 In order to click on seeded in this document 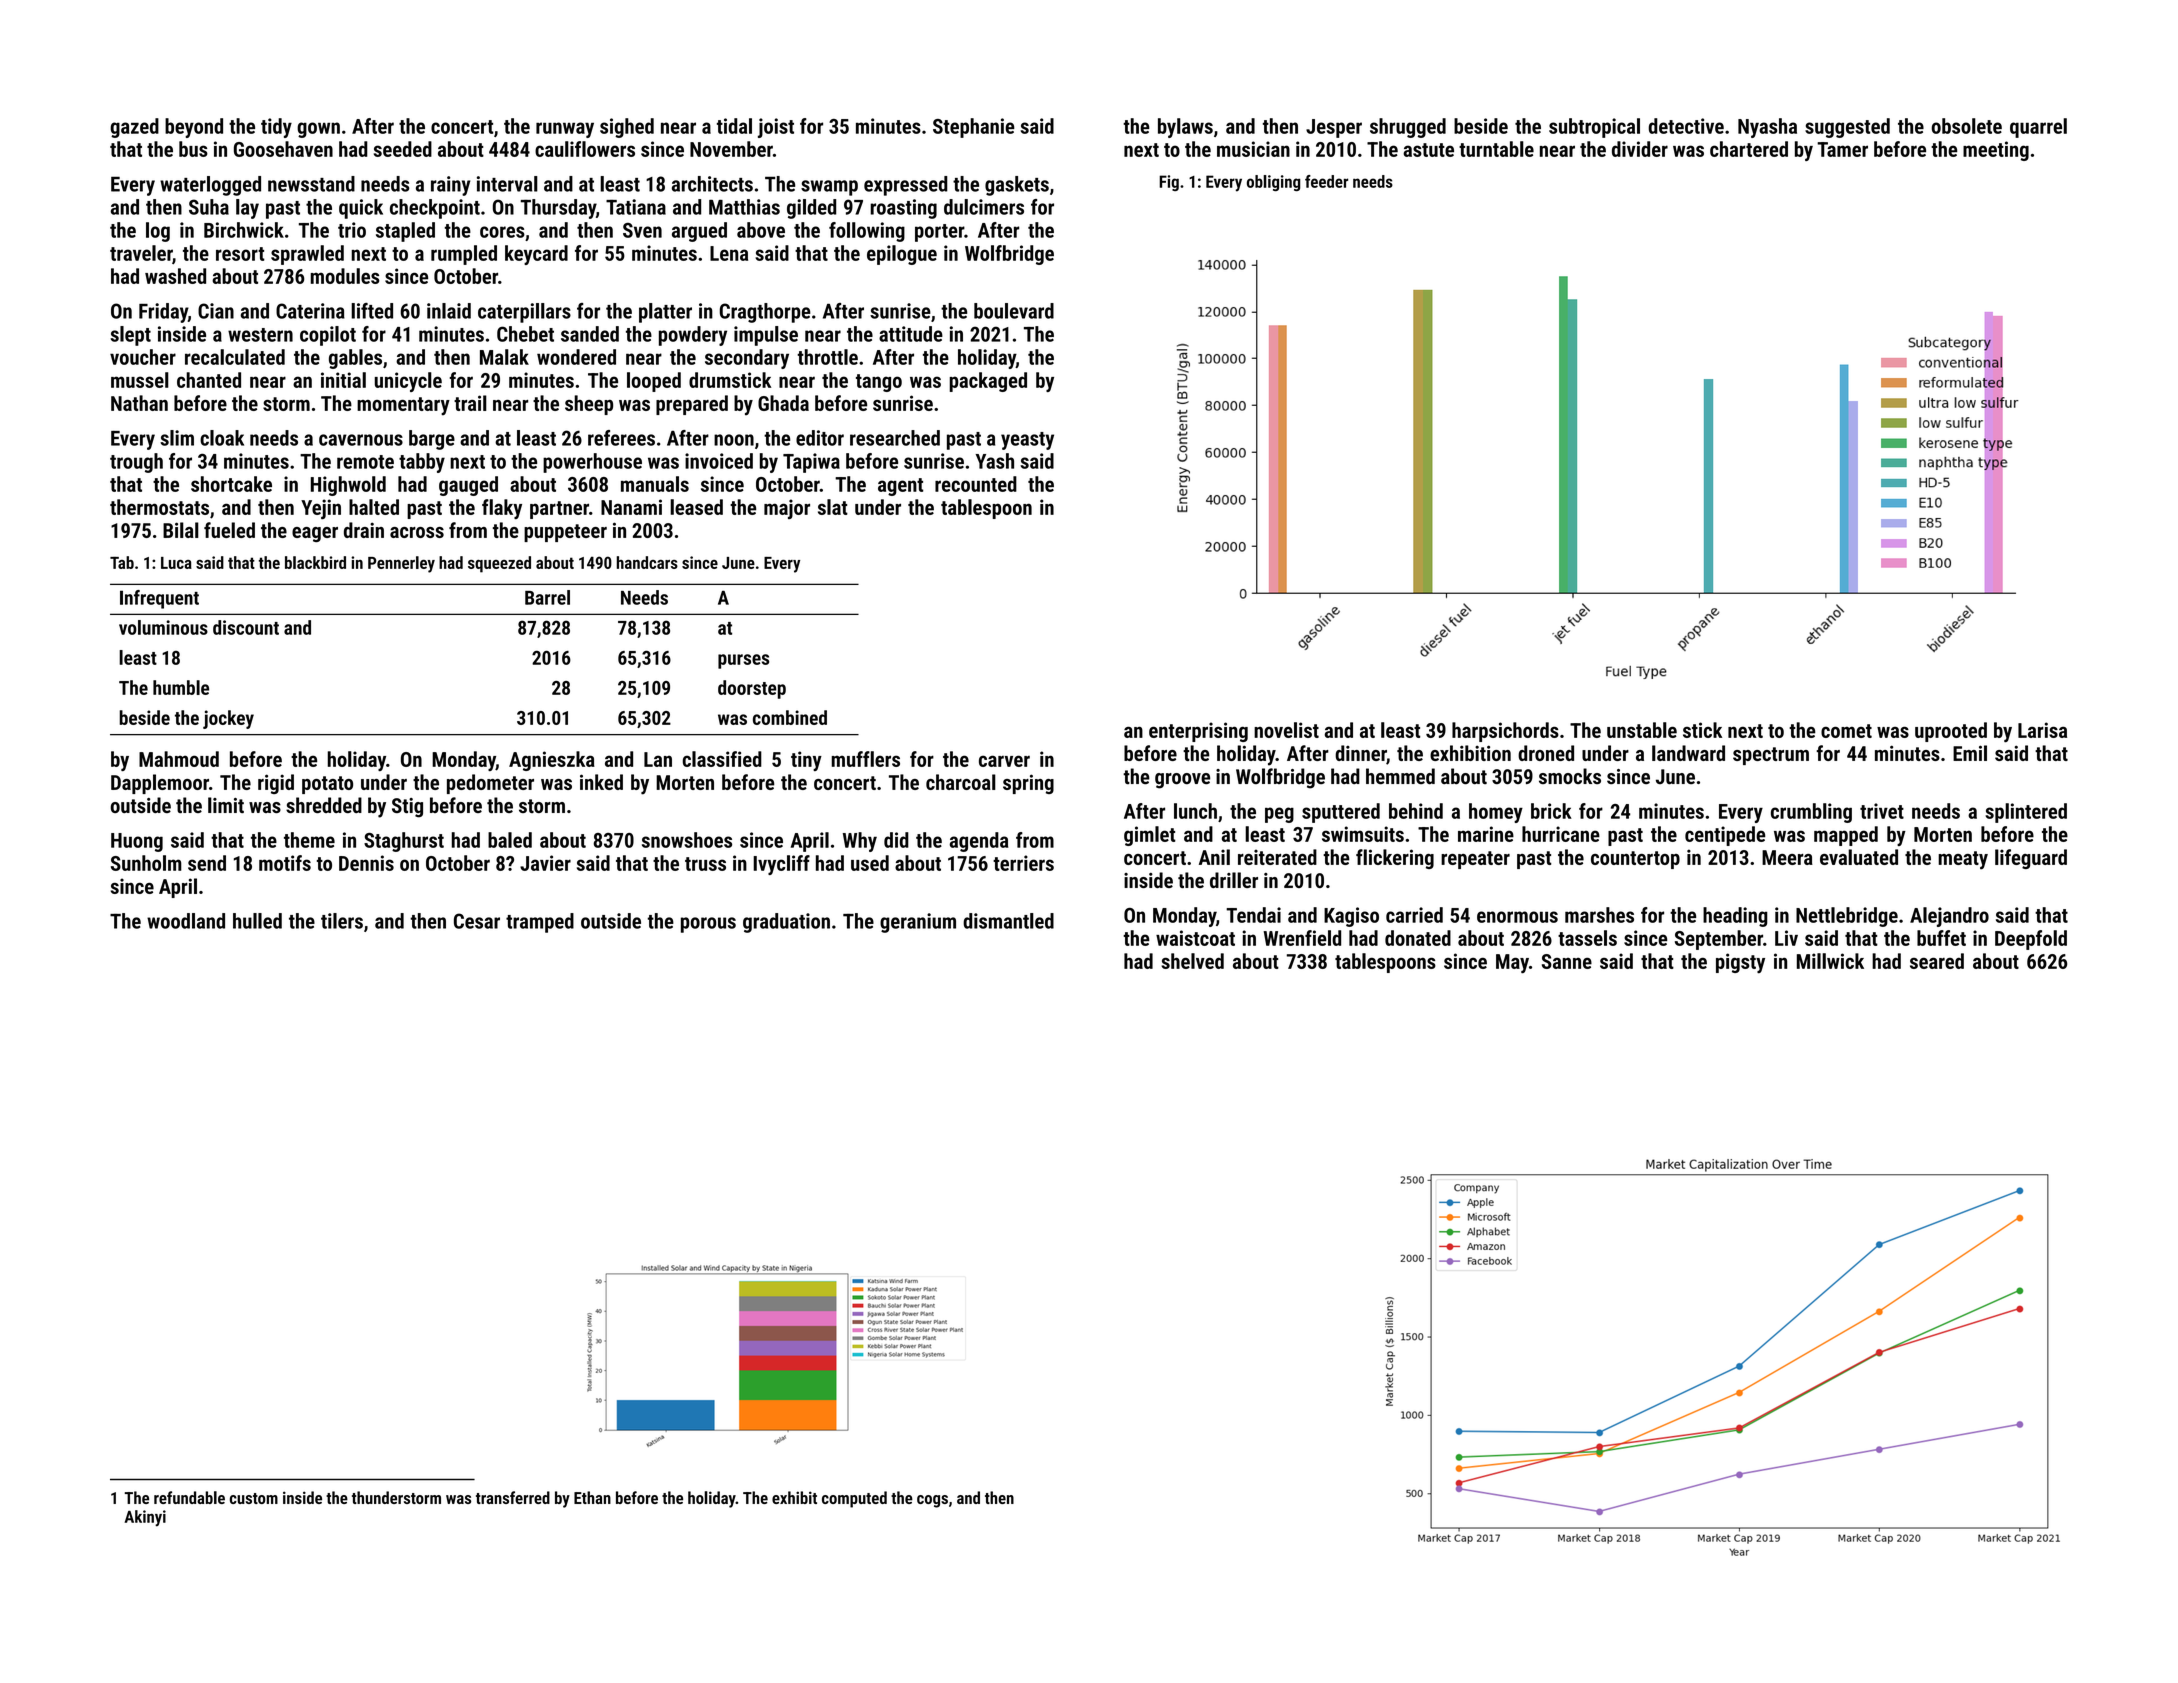, I will do `click(403, 149)`.
